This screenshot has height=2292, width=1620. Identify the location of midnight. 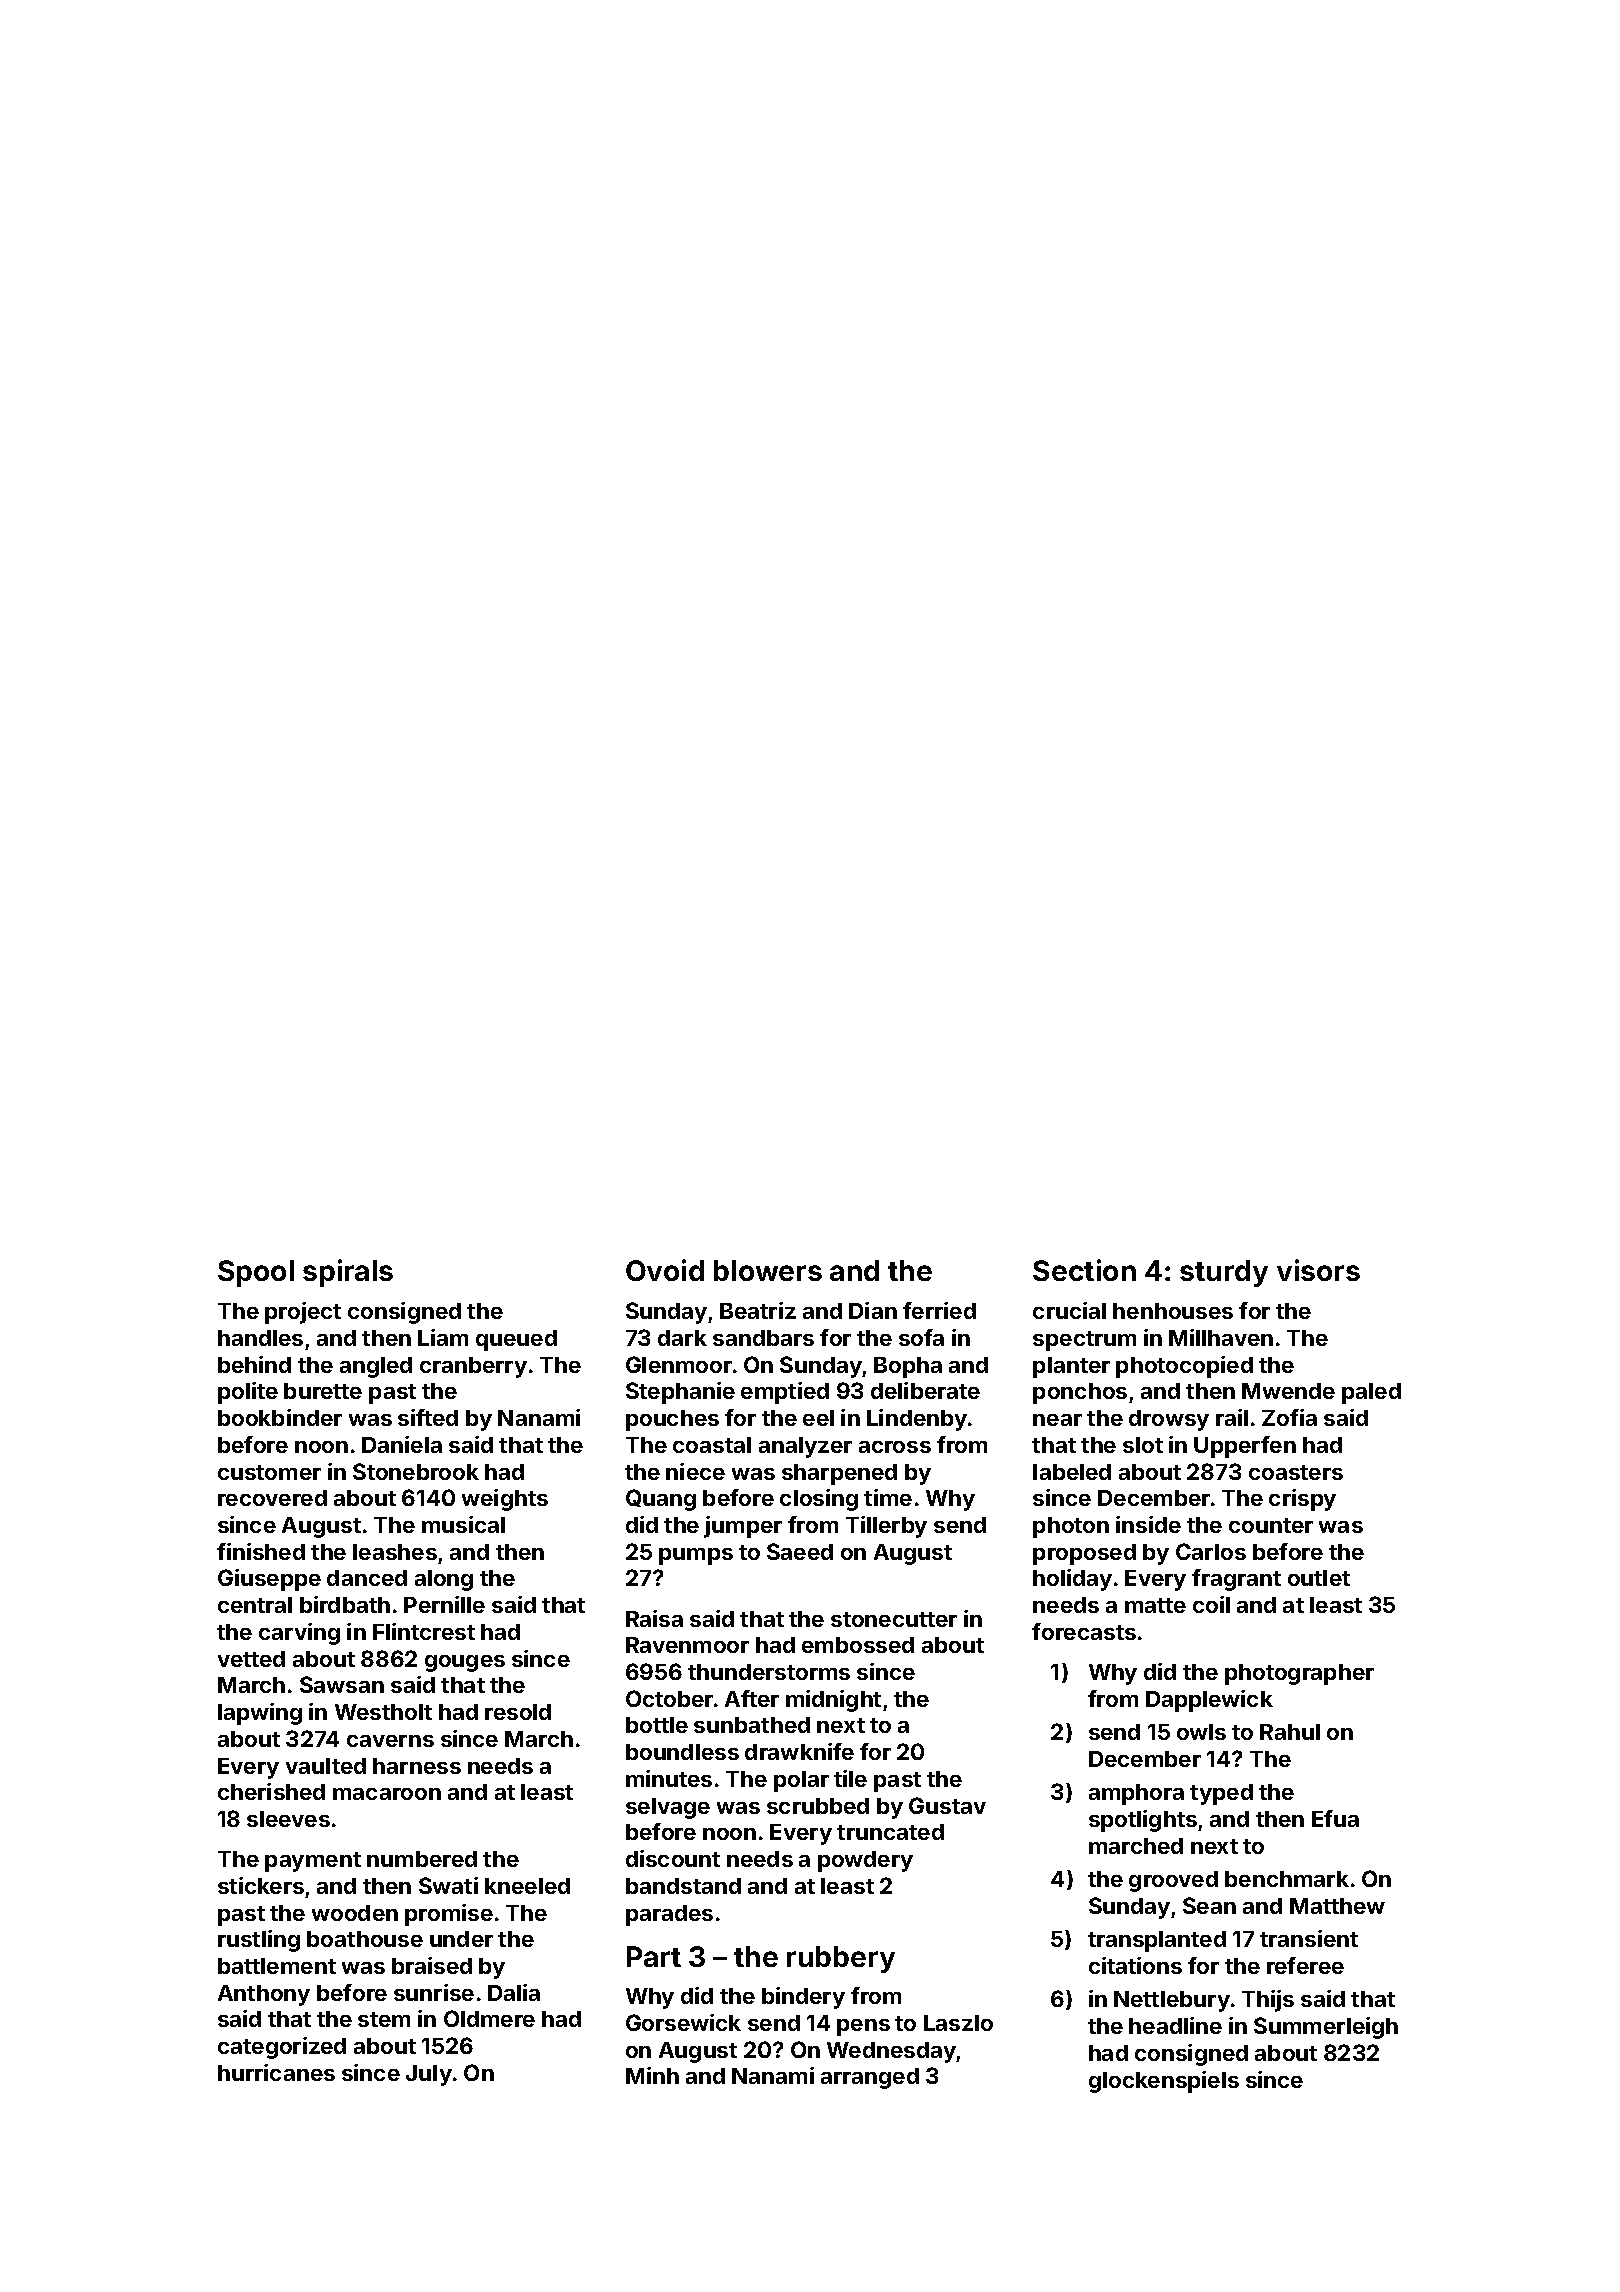
(833, 1701).
